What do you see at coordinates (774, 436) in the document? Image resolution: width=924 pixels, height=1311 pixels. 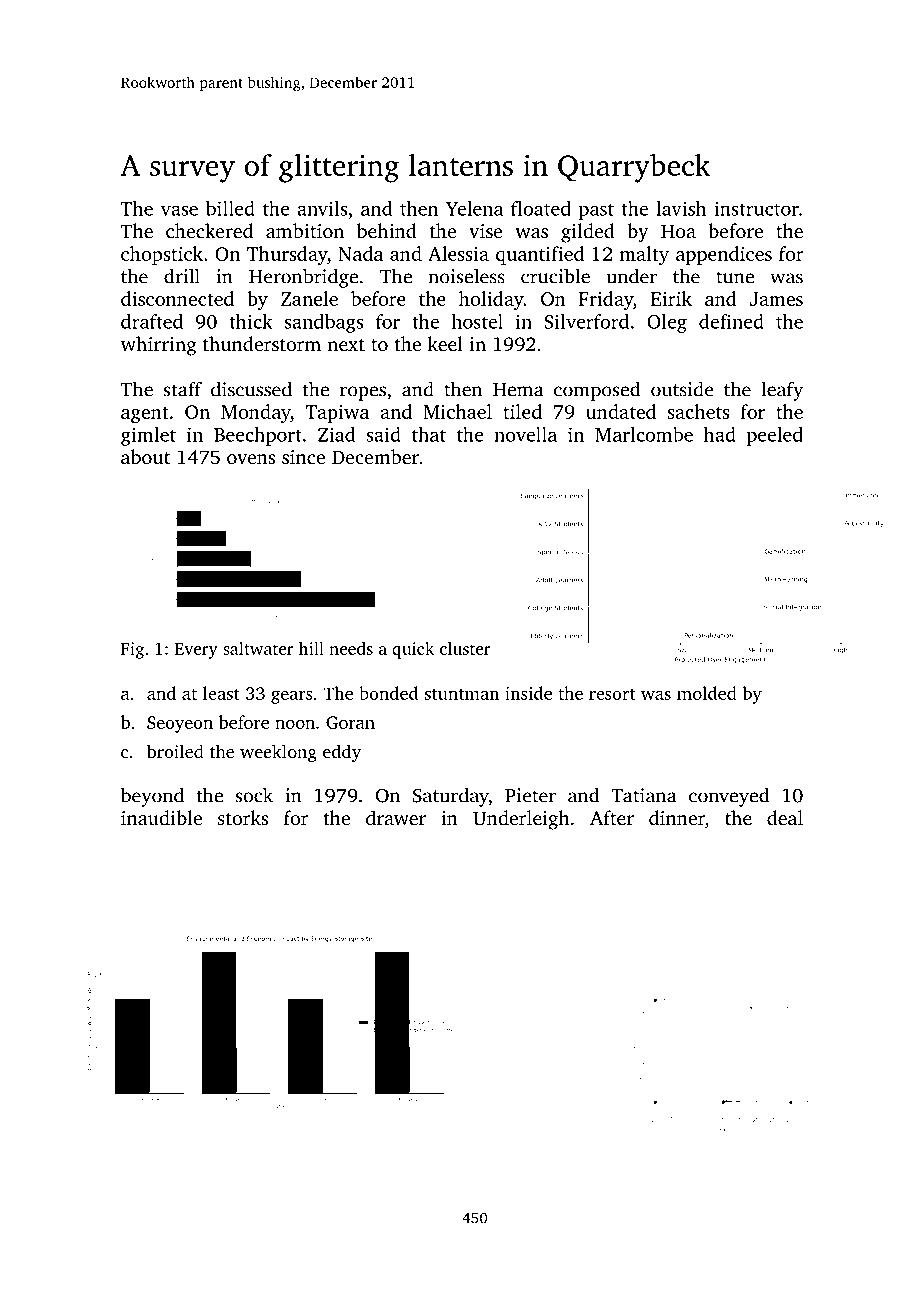 I see `peeled` at bounding box center [774, 436].
